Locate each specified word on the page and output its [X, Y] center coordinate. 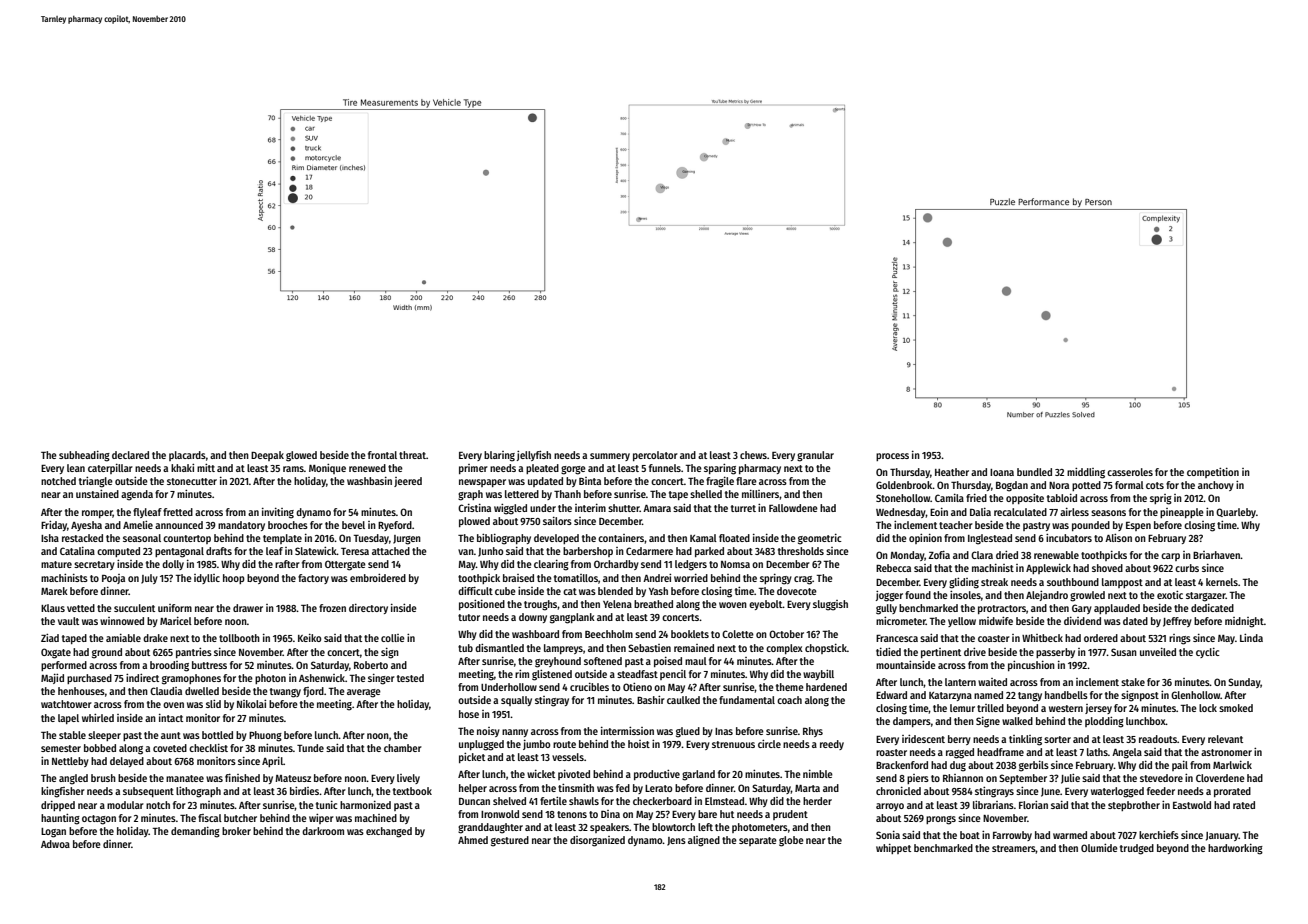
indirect [142, 677]
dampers [912, 722]
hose [469, 714]
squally [516, 701]
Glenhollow [1196, 695]
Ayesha [86, 526]
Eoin [939, 512]
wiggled [510, 509]
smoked [1236, 708]
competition [1213, 472]
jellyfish [534, 455]
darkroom [323, 831]
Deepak [267, 456]
